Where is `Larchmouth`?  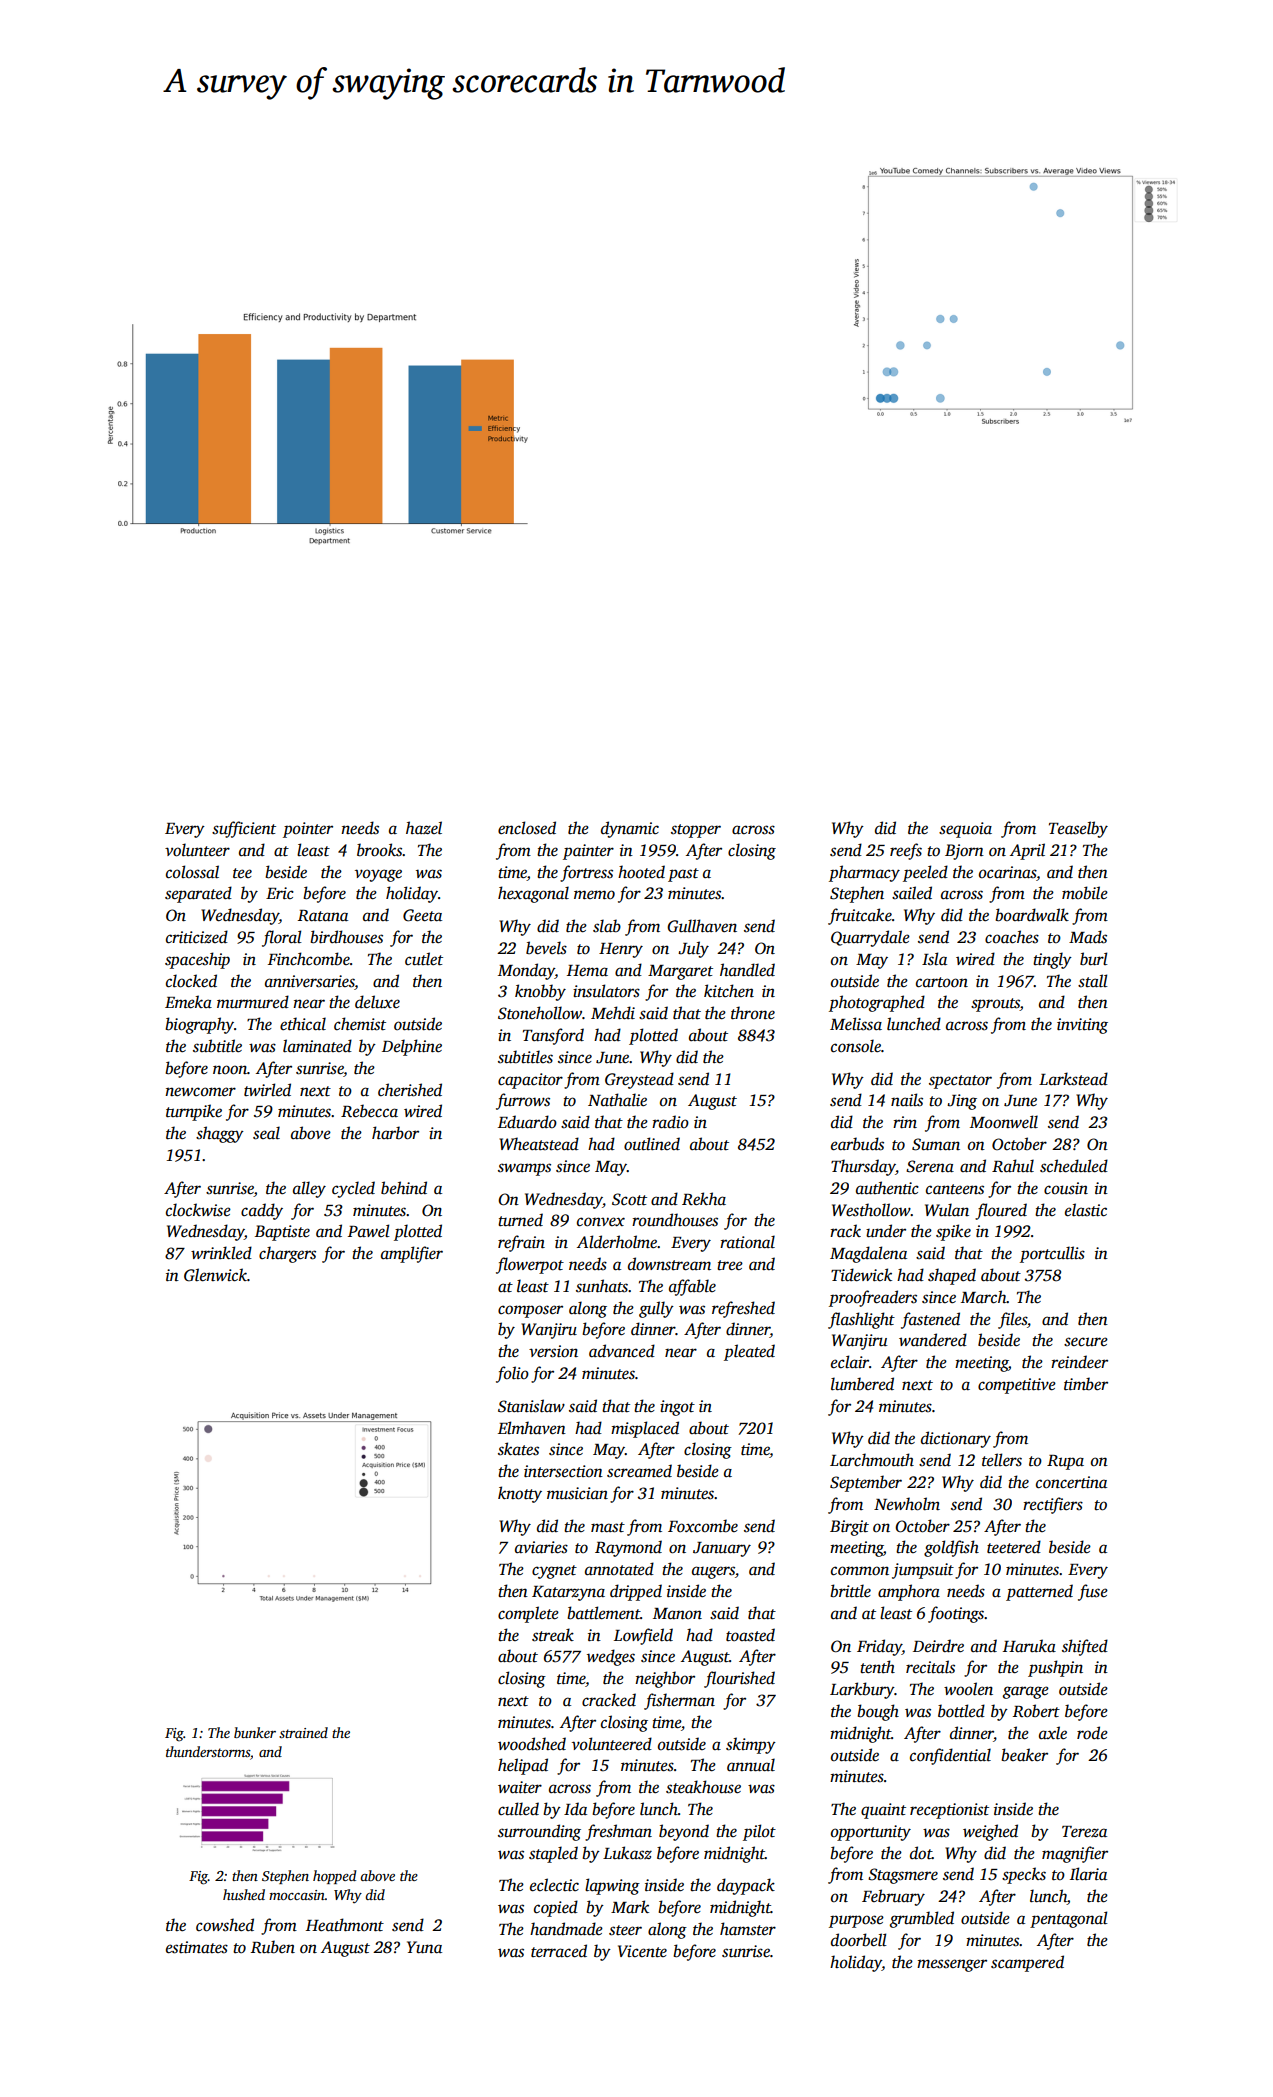 Larchmouth is located at coordinates (872, 1460).
